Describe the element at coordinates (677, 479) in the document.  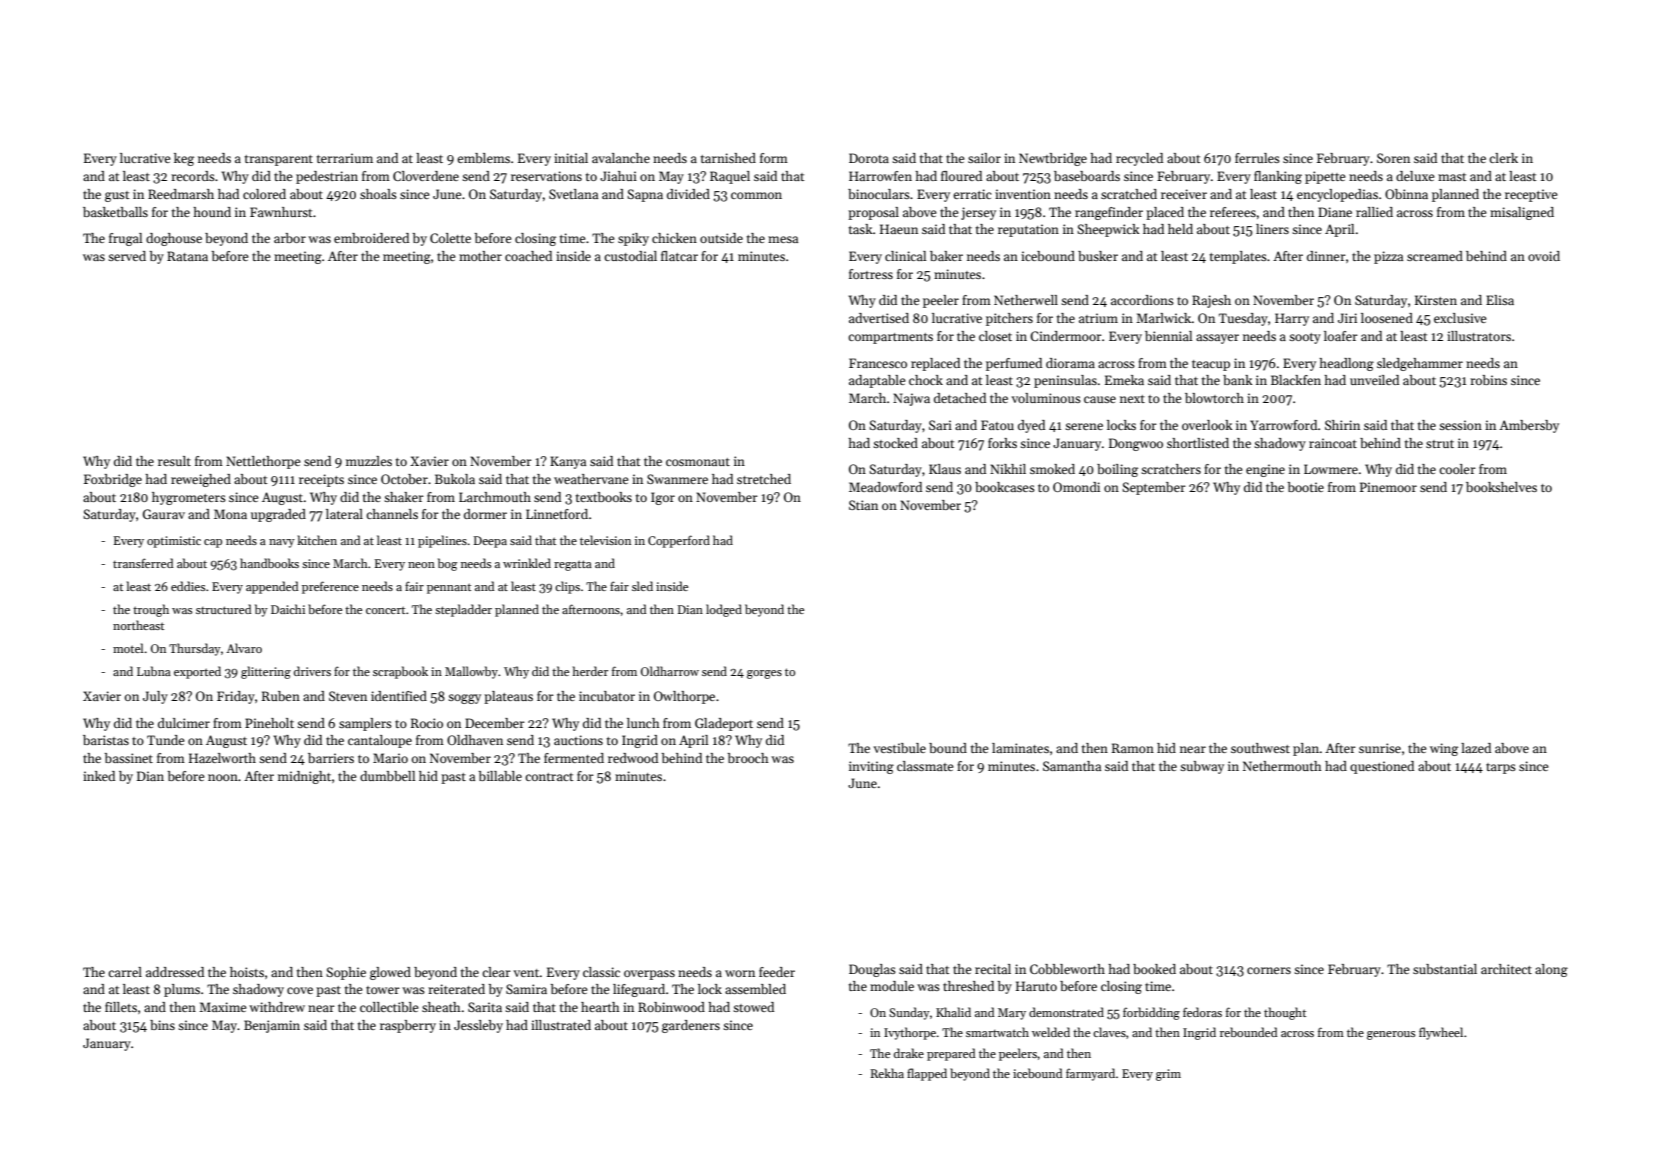
I see `Swanmere` at that location.
